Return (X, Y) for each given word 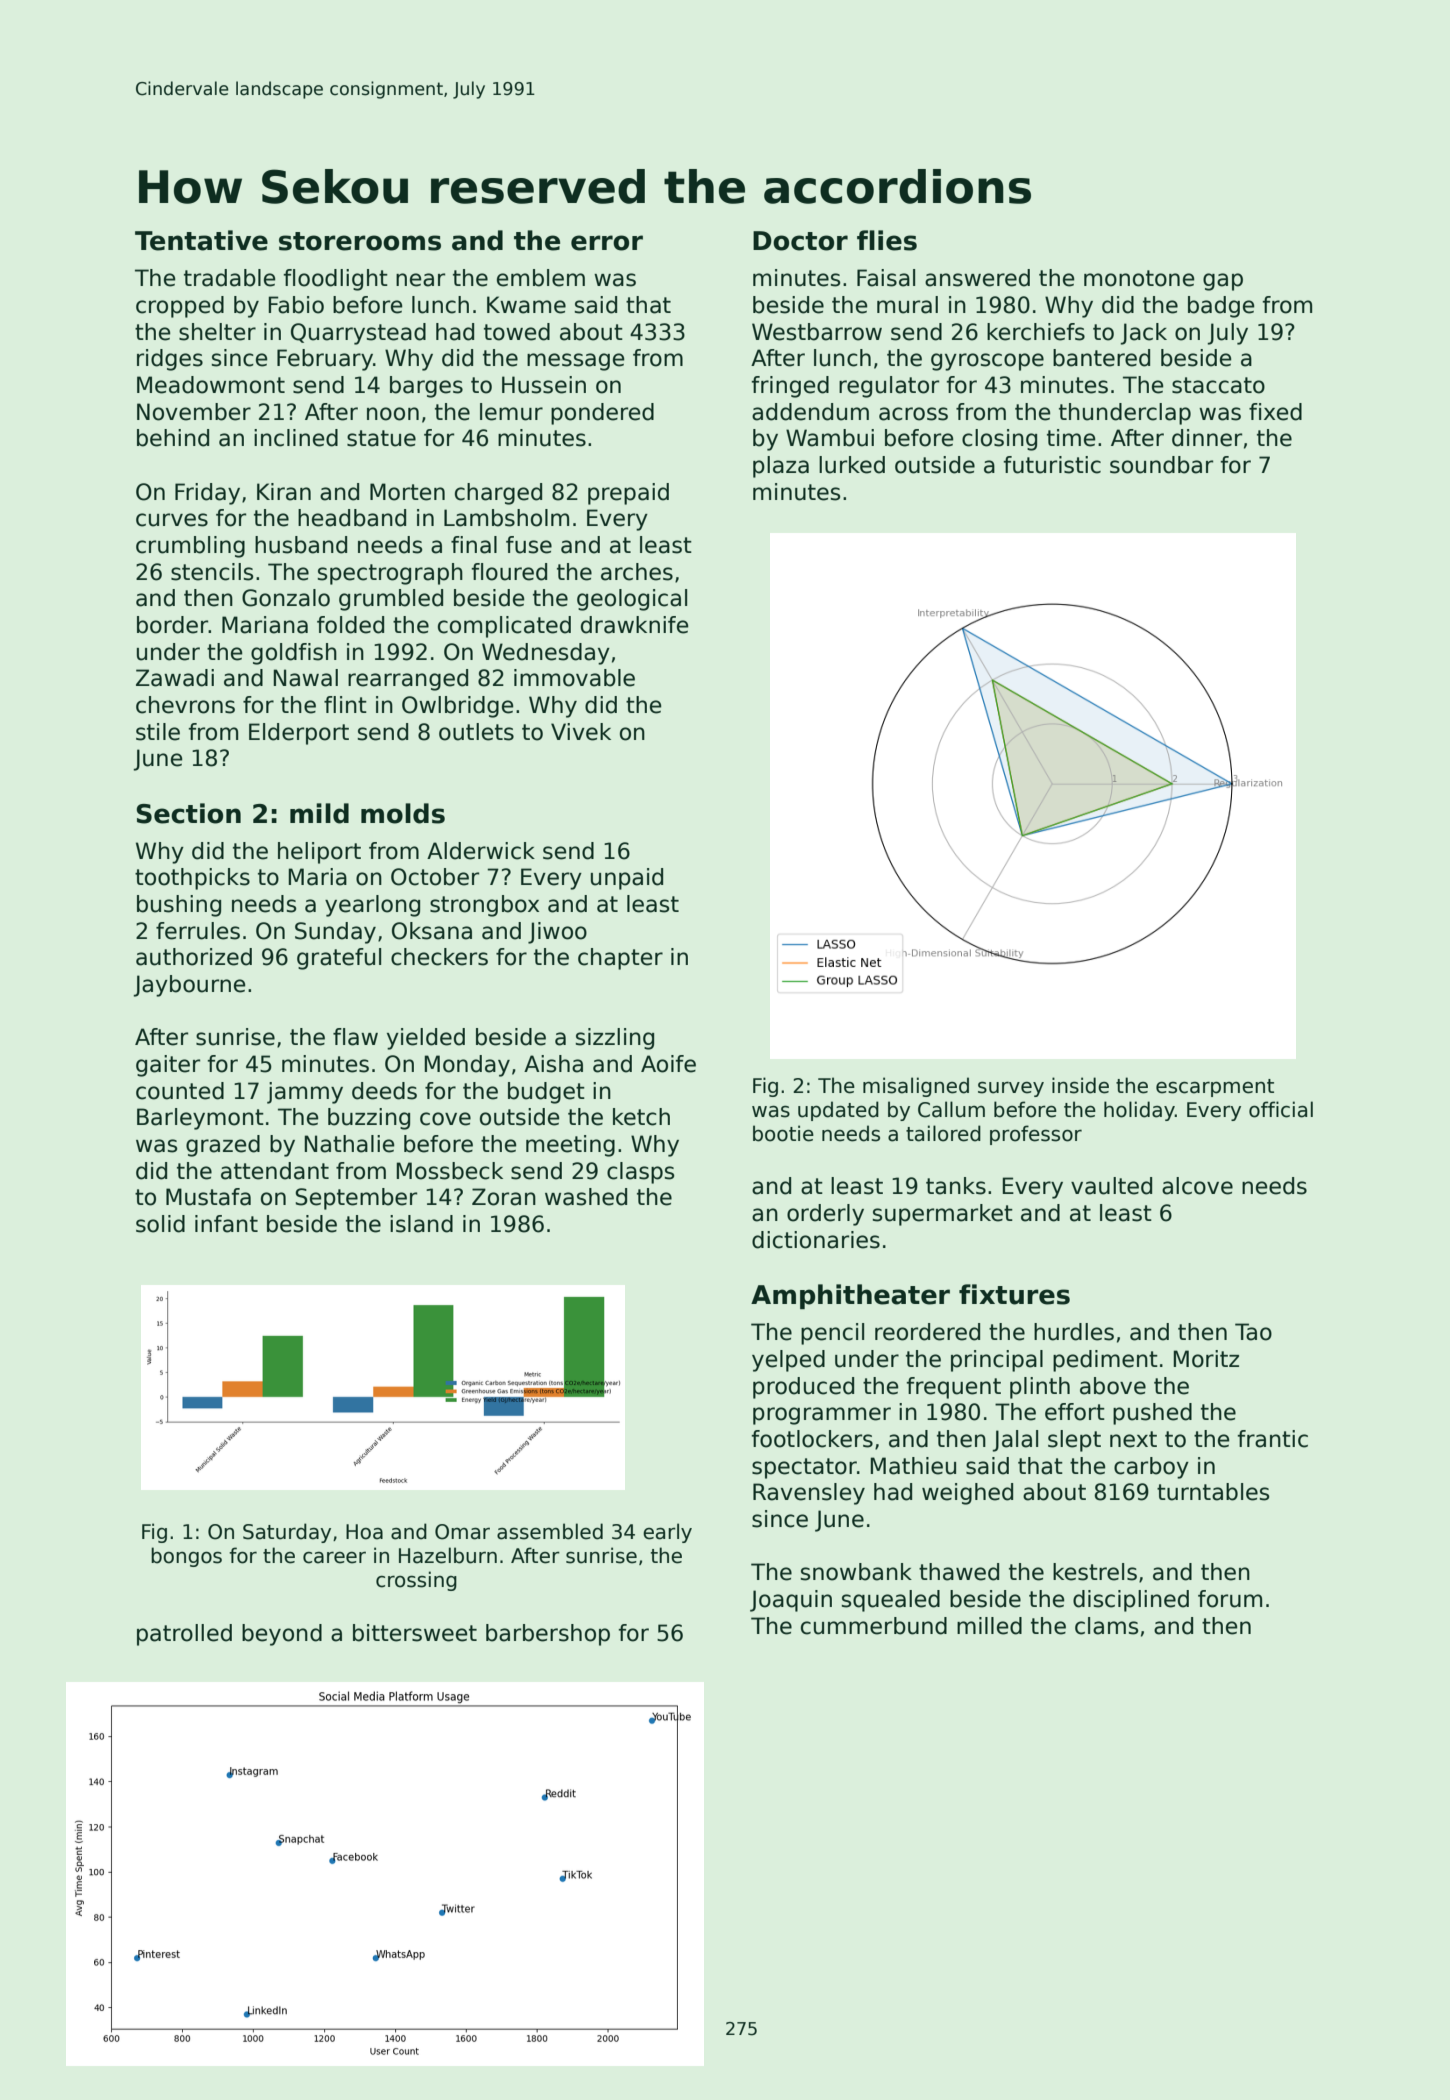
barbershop (548, 1635)
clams (1106, 1626)
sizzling (615, 1039)
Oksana (432, 931)
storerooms (360, 241)
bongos (186, 1557)
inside (1080, 1085)
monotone (1139, 278)
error (607, 243)
